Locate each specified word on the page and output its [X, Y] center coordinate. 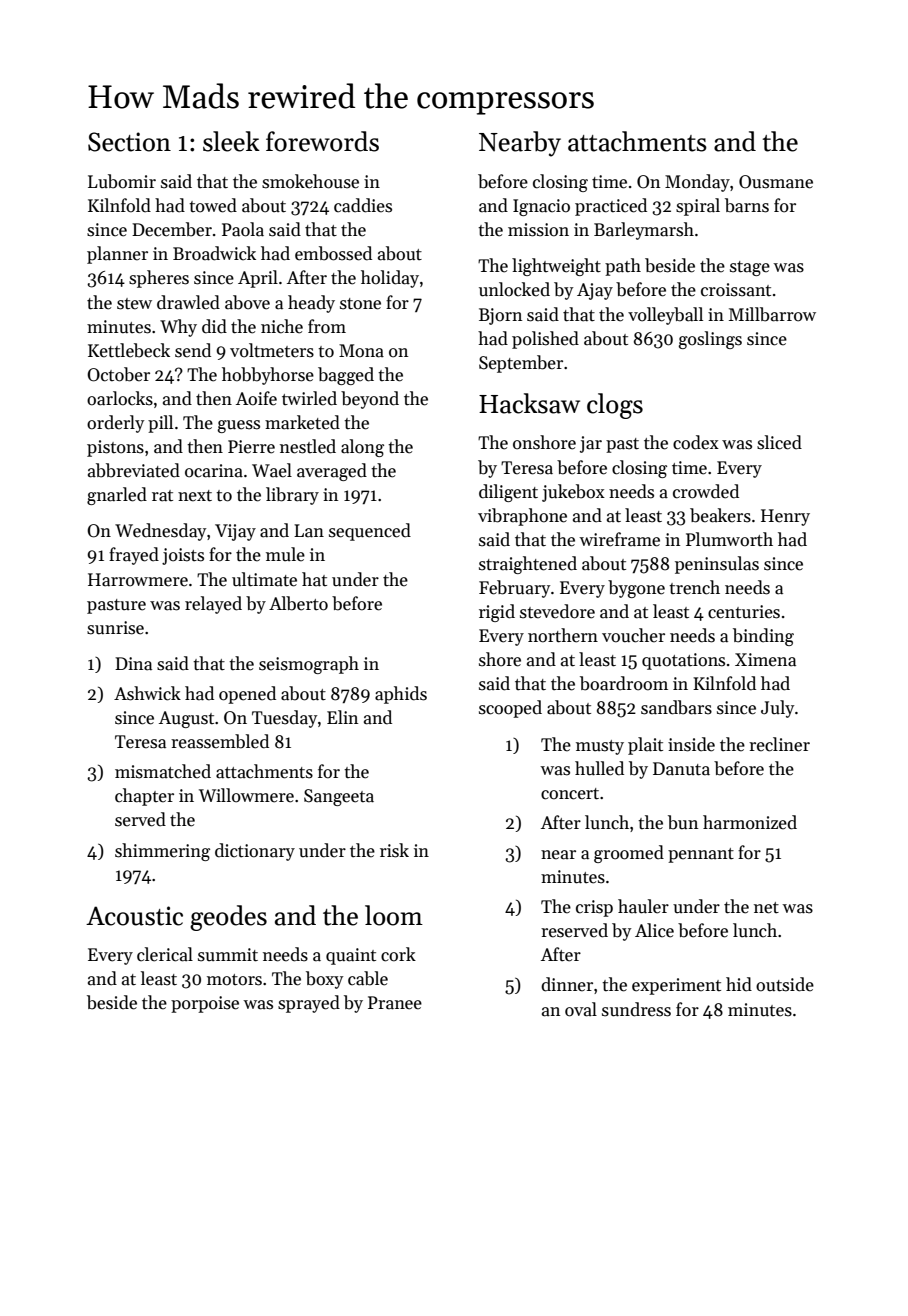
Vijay [235, 532]
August [186, 719]
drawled [188, 302]
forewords [322, 141]
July [777, 709]
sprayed [309, 1004]
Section [129, 142]
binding [763, 637]
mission [538, 230]
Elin [342, 717]
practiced [611, 207]
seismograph [309, 665]
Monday [697, 183]
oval [581, 1009]
